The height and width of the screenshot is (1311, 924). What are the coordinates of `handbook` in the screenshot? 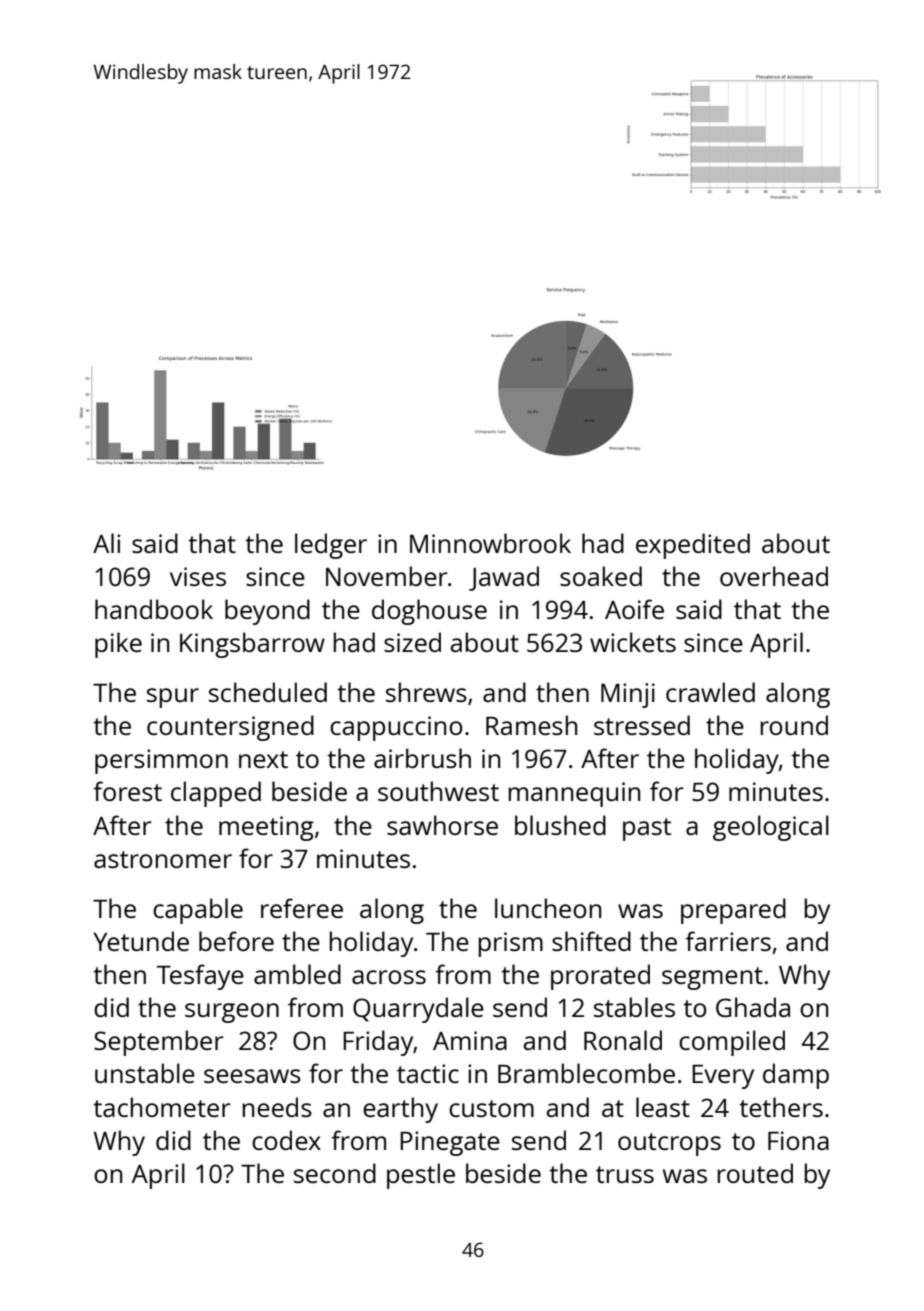 It's located at (154, 609).
